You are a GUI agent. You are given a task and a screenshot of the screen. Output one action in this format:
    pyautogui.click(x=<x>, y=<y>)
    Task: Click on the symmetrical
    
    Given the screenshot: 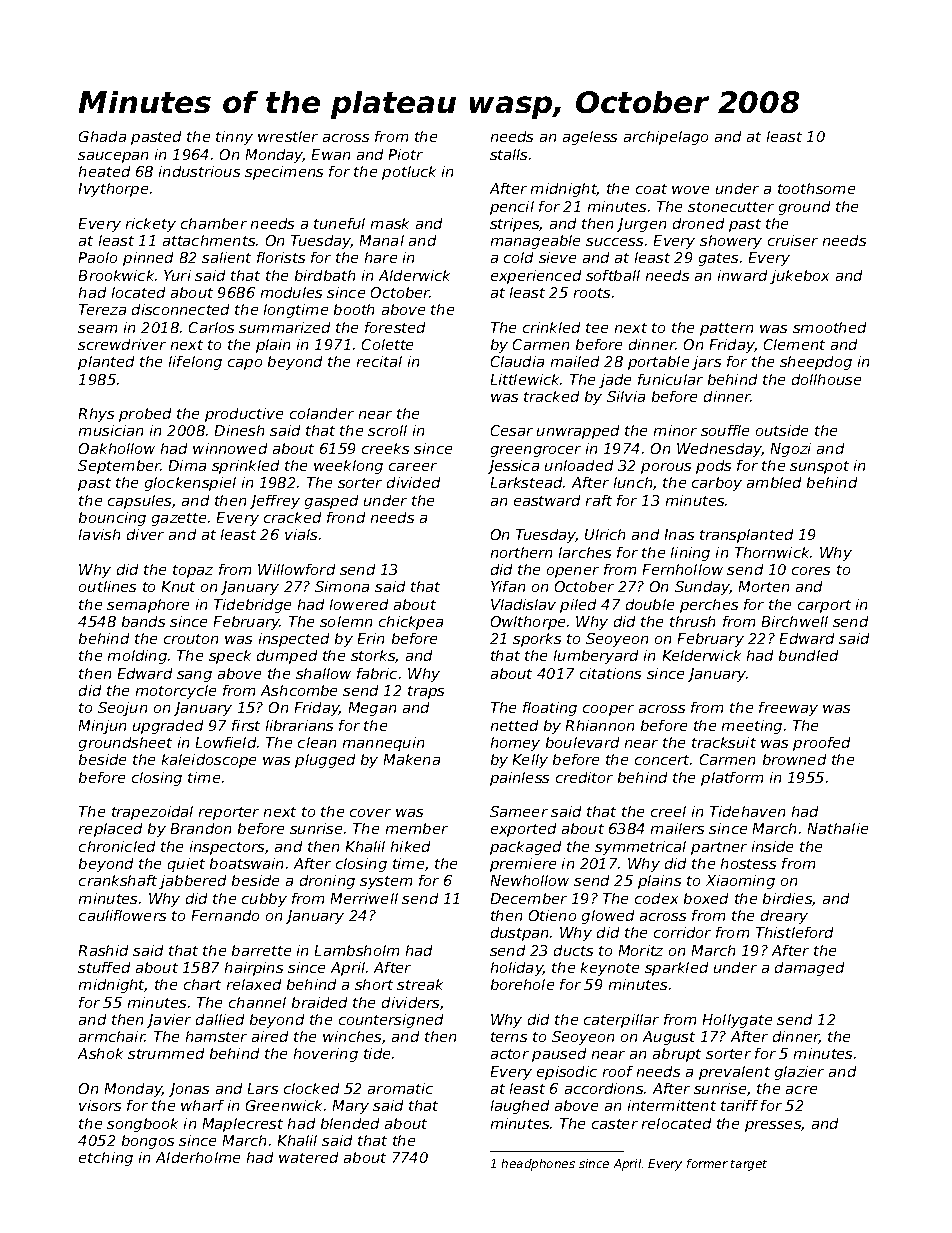 What is the action you would take?
    pyautogui.click(x=640, y=848)
